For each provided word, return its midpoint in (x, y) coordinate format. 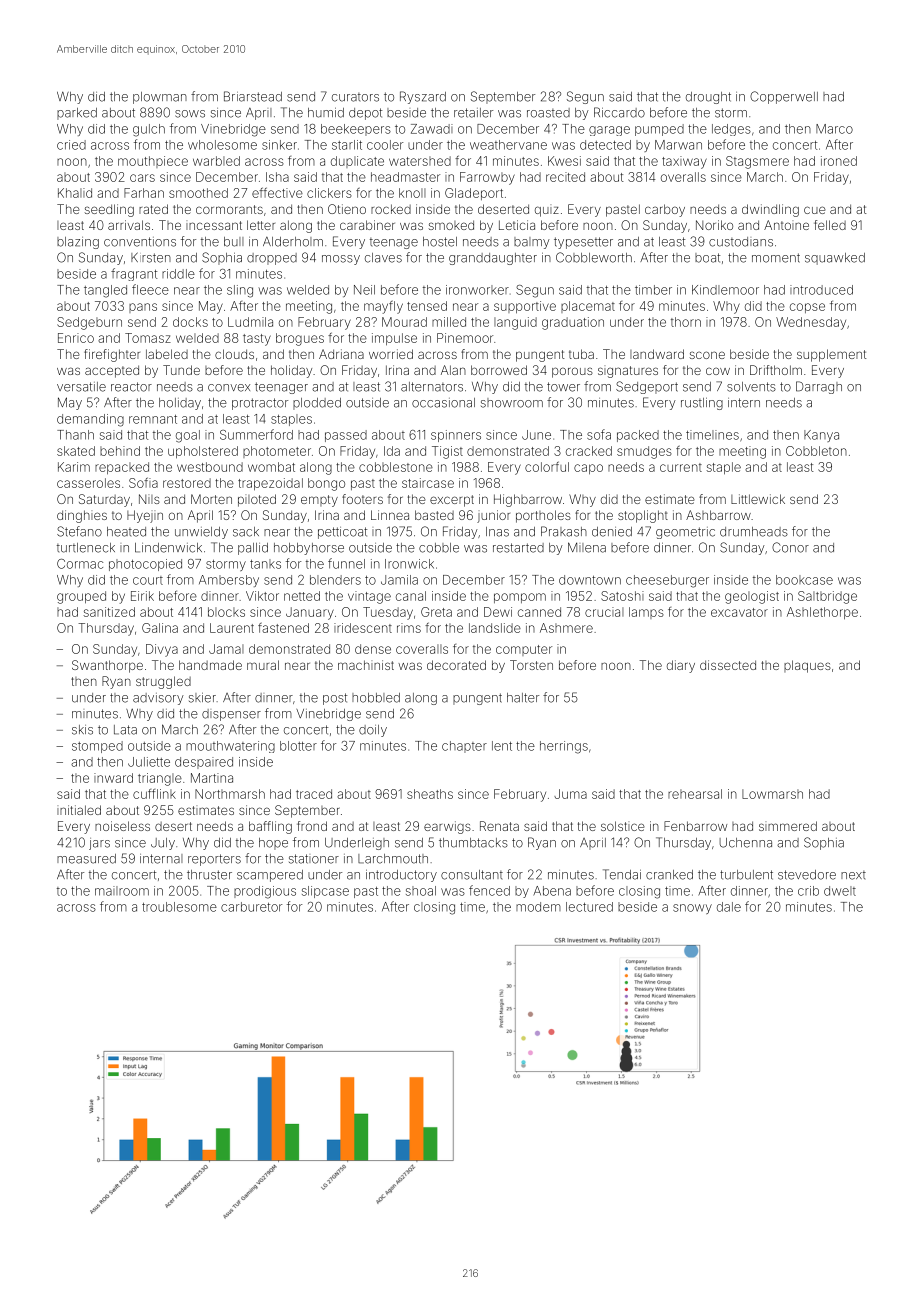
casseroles (88, 483)
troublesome (179, 907)
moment (776, 258)
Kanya (821, 436)
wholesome (222, 145)
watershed (420, 161)
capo (588, 469)
